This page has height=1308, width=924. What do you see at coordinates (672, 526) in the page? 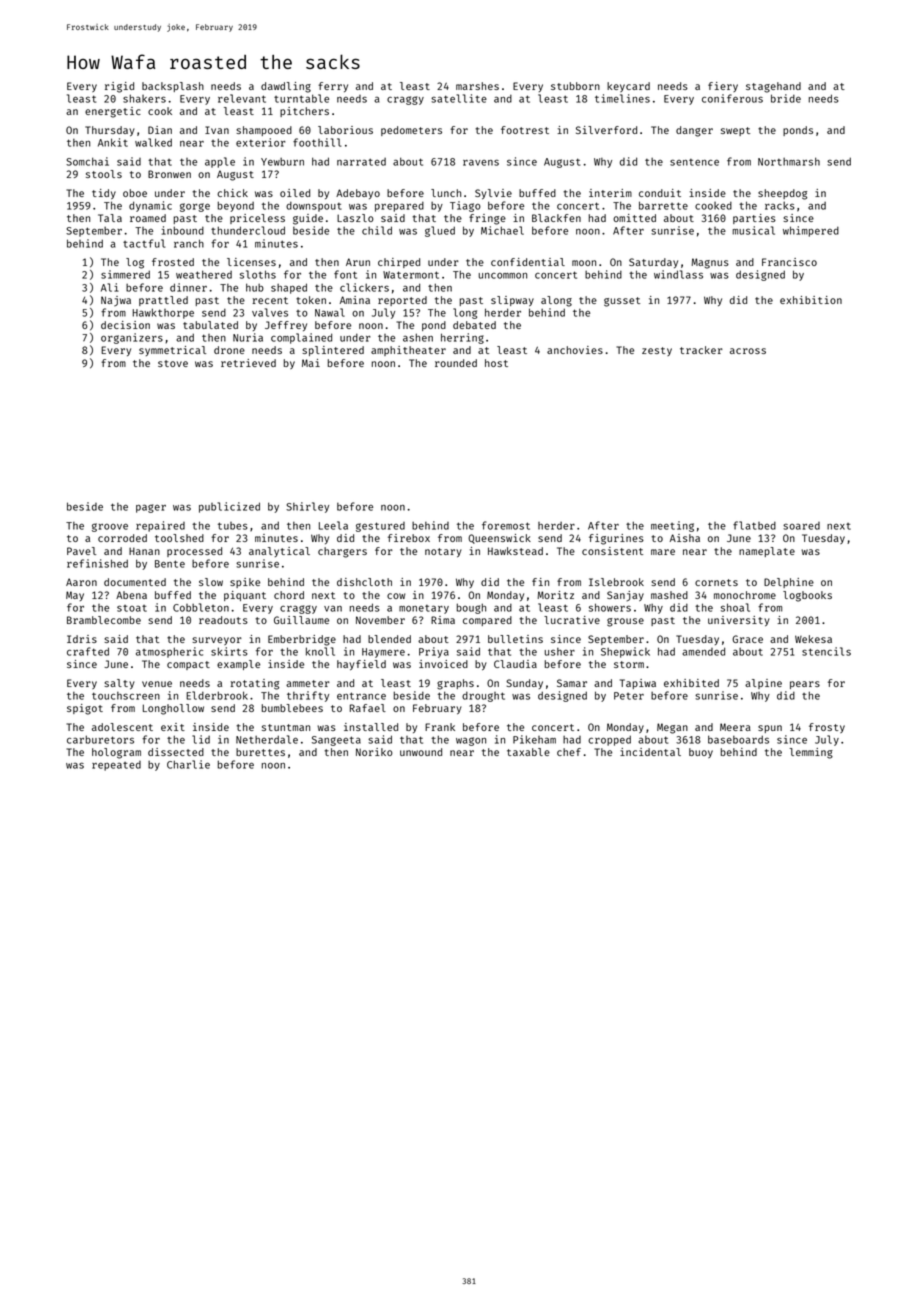
I see `meeting` at bounding box center [672, 526].
